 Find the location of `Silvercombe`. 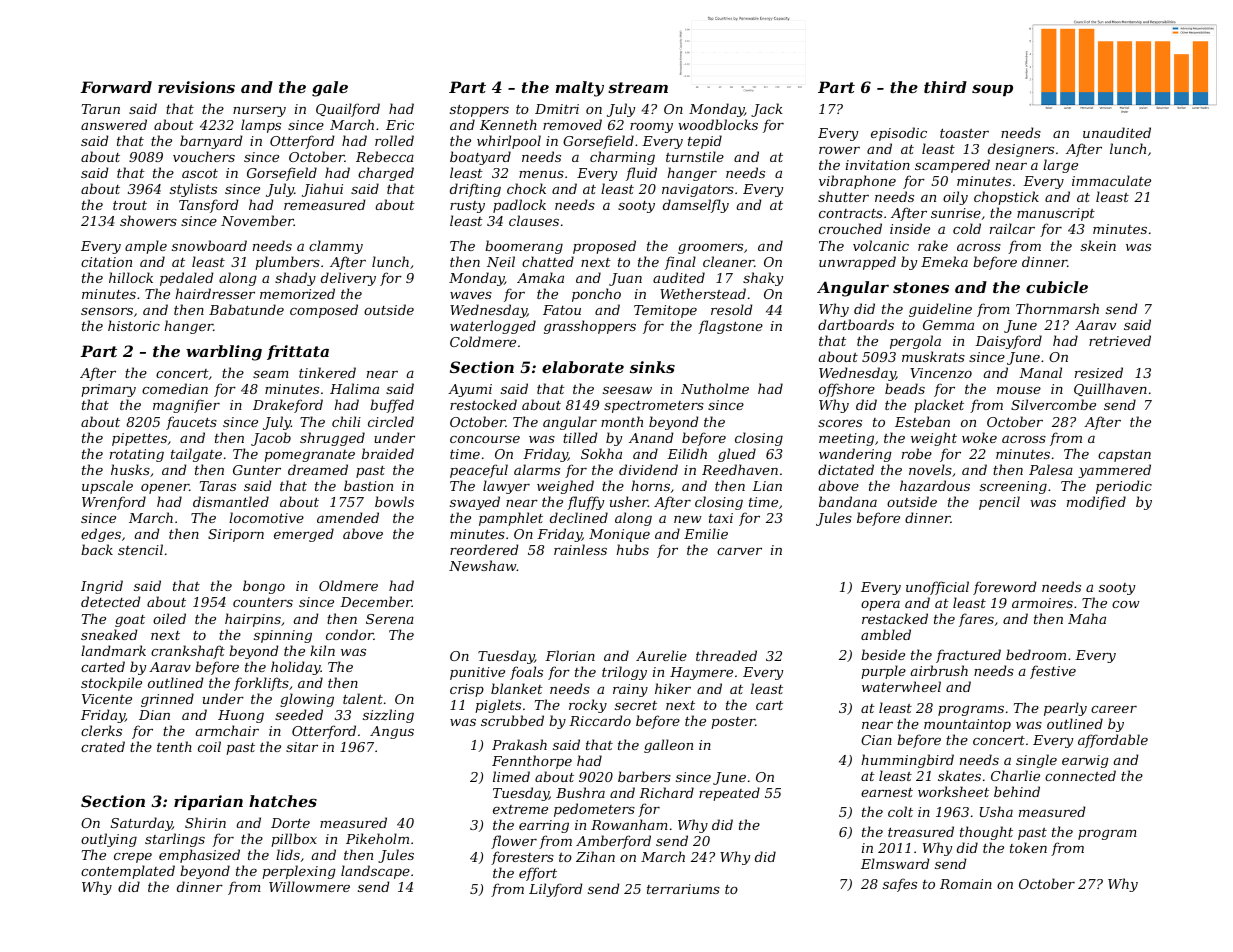

Silvercombe is located at coordinates (1053, 404).
